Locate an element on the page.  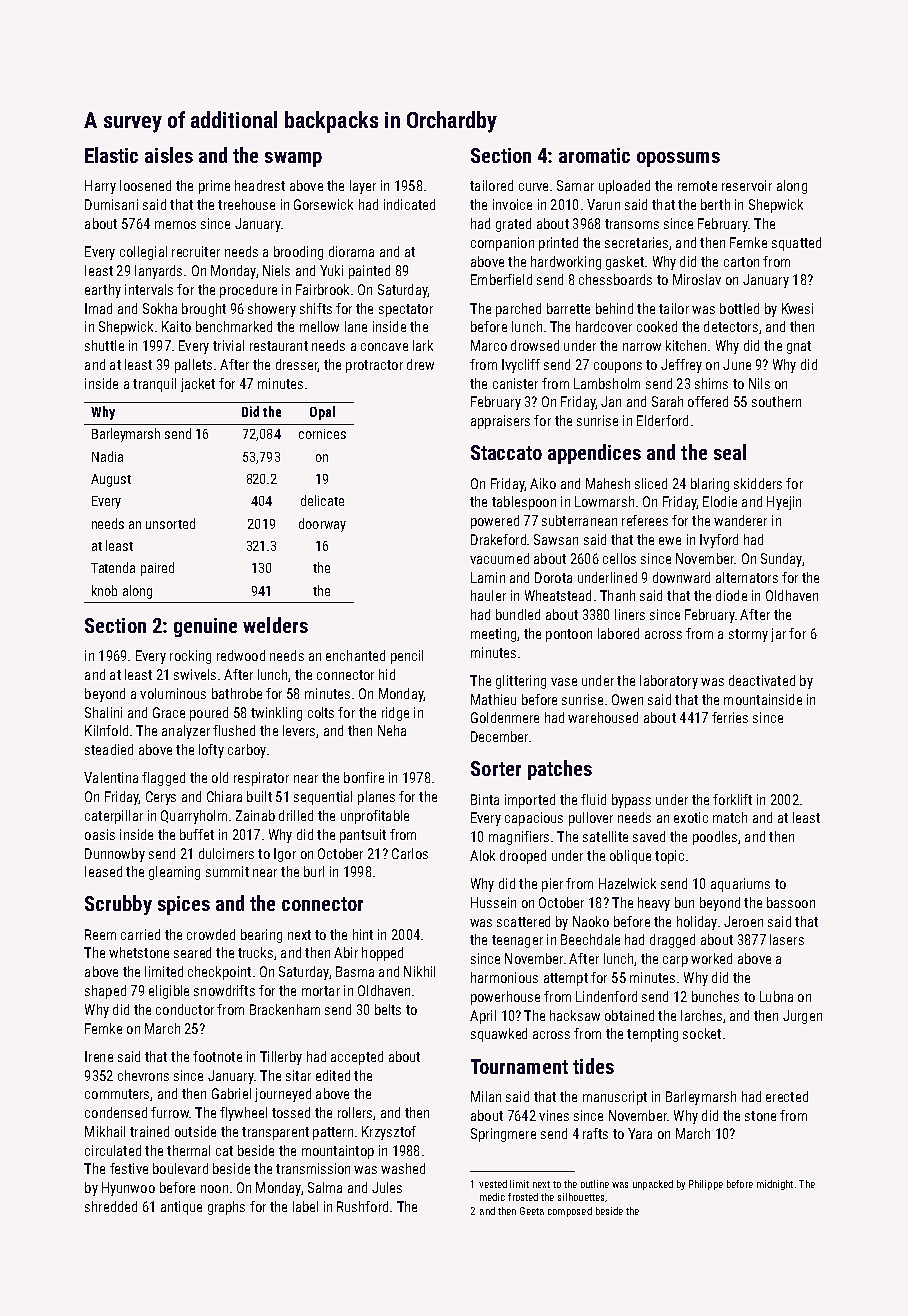
cooked is located at coordinates (657, 326).
